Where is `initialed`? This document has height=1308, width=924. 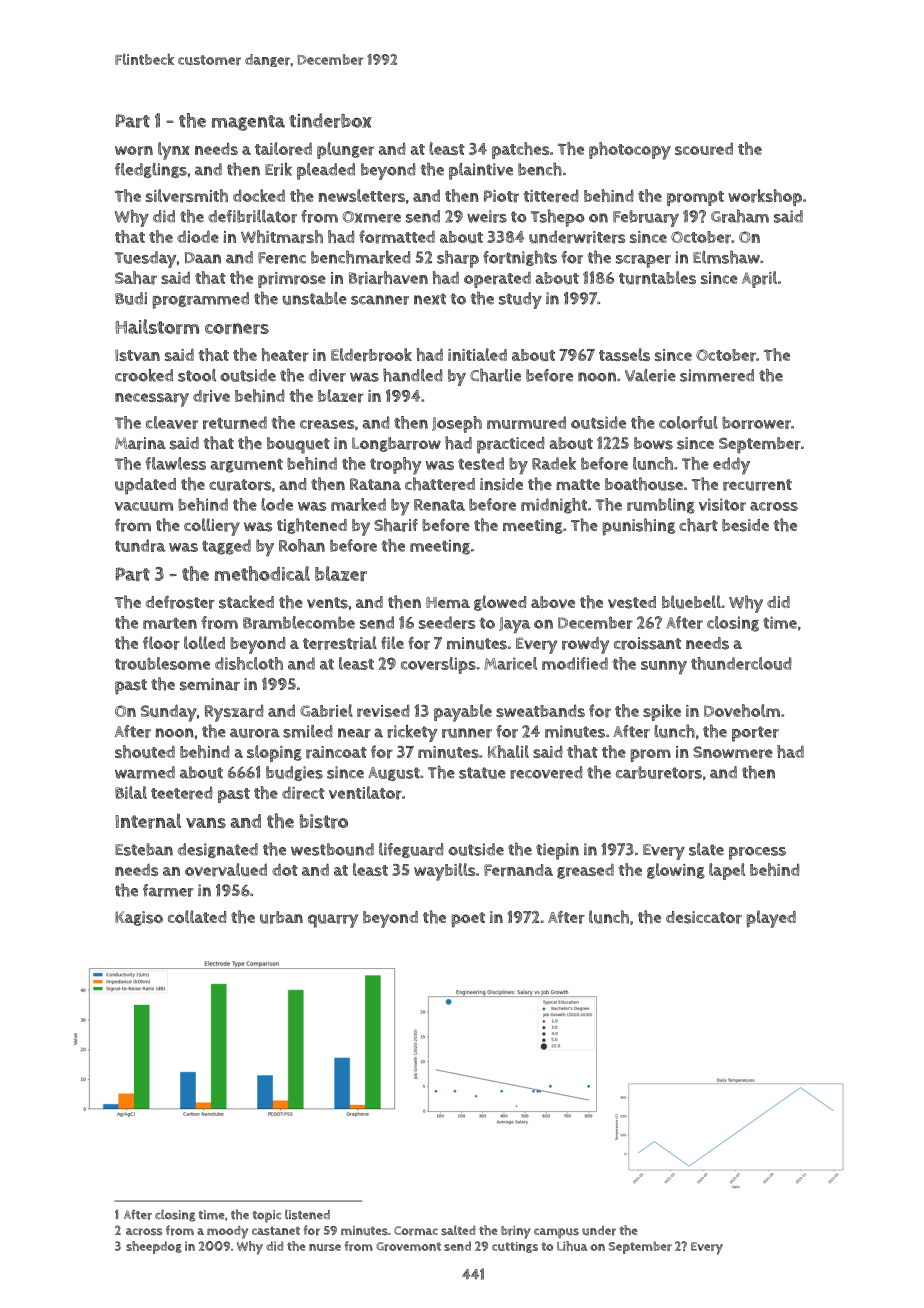
initialed is located at coordinates (477, 354).
